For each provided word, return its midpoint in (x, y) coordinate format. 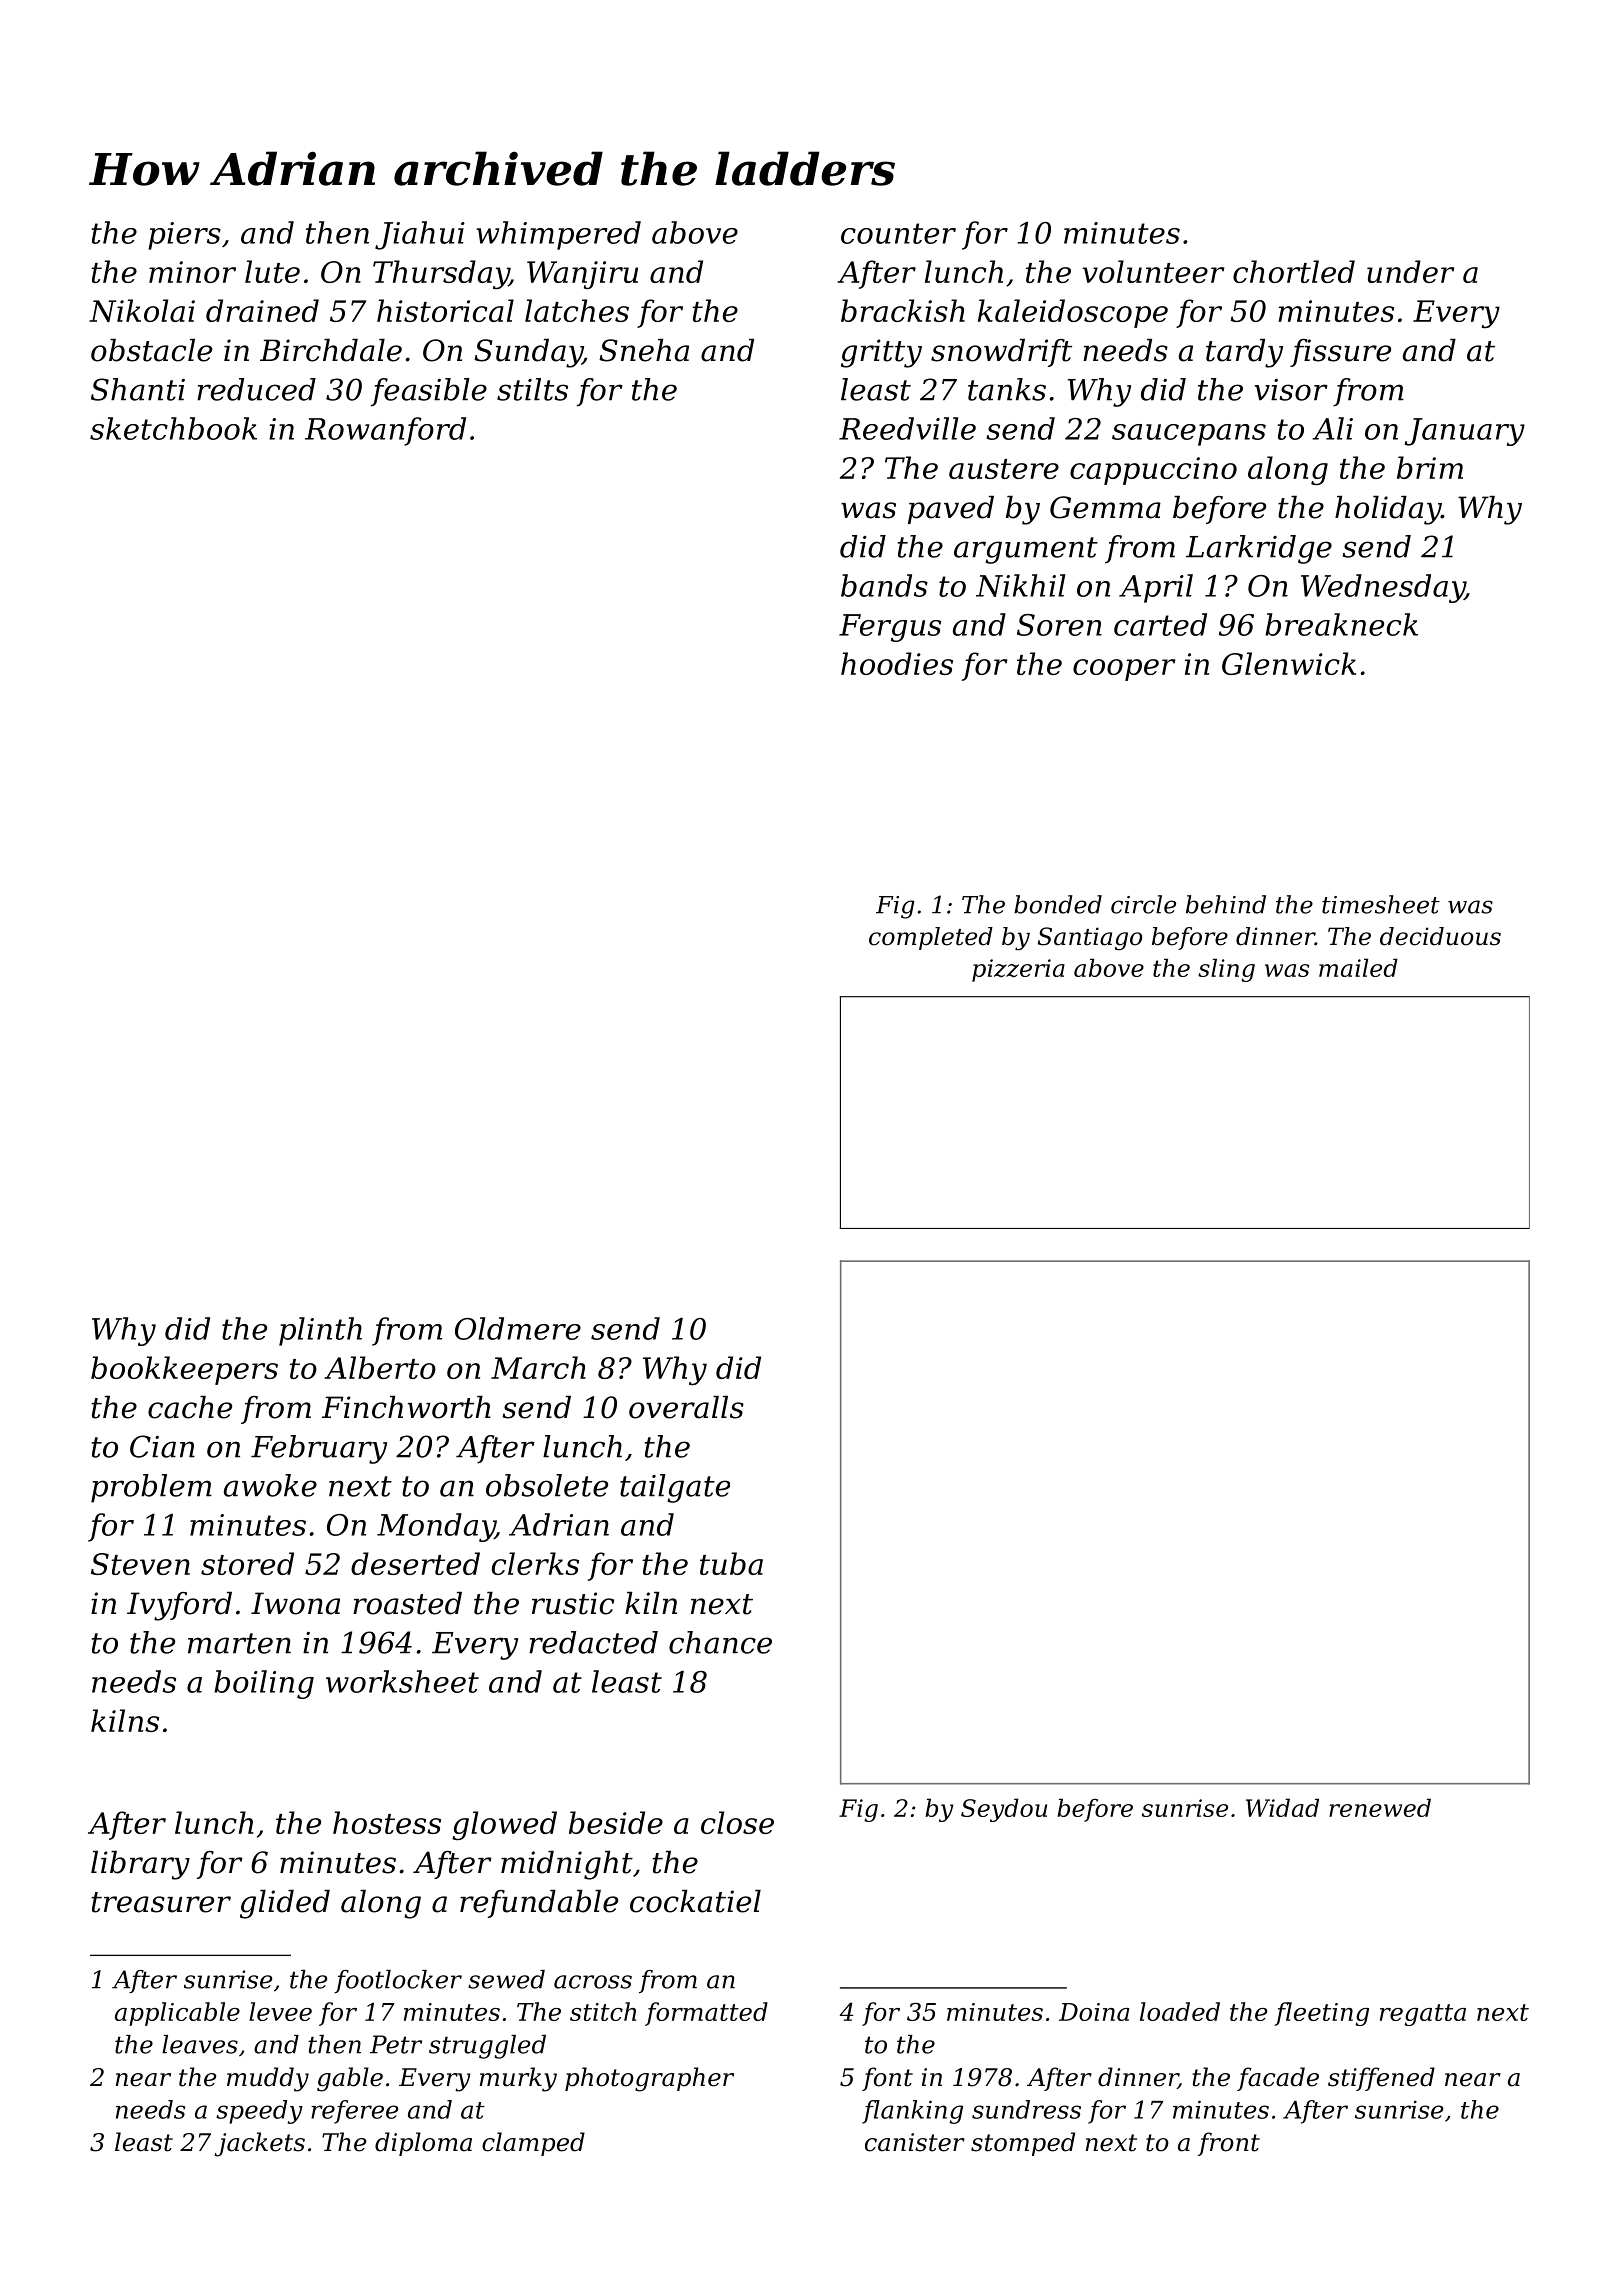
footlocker (398, 1981)
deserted (415, 1563)
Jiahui (420, 235)
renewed (1380, 1807)
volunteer (1153, 271)
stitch (603, 2011)
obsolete (547, 1485)
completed (931, 938)
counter (898, 233)
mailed (1358, 967)
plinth (320, 1331)
